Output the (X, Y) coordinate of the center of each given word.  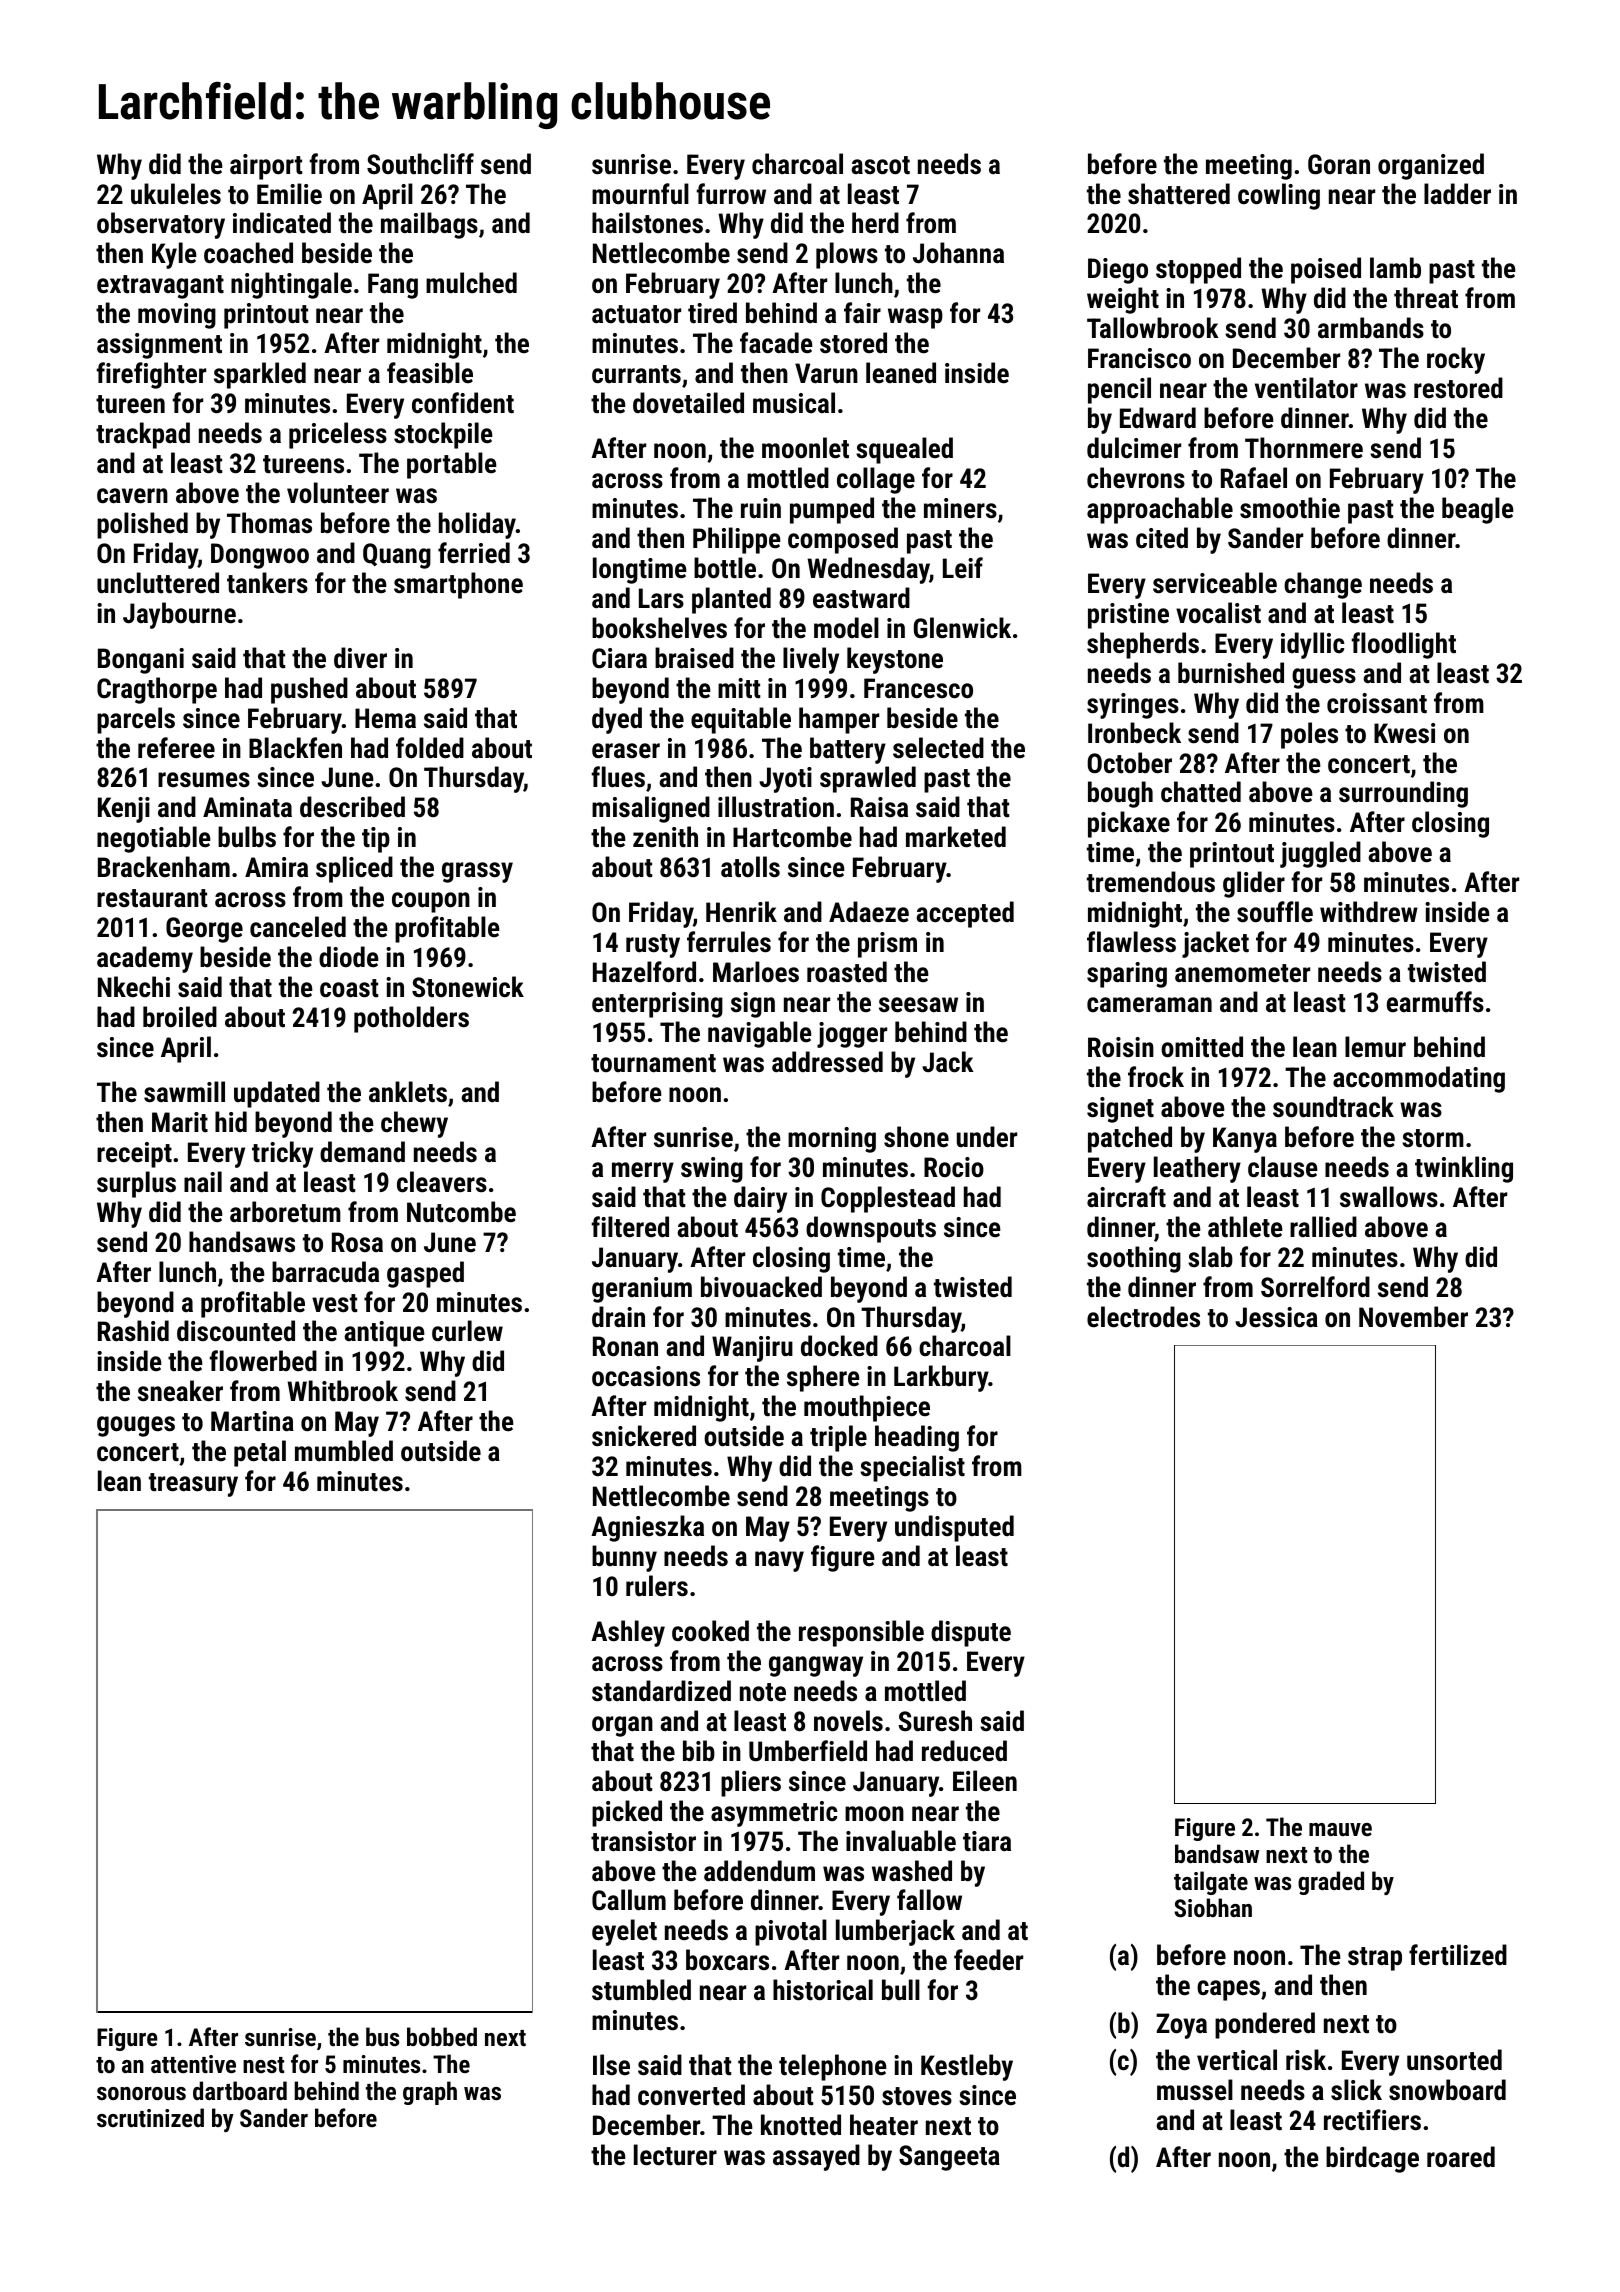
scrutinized (150, 2117)
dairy (760, 1199)
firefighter (151, 375)
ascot (880, 165)
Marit (180, 1122)
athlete (1245, 1227)
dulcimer (1134, 448)
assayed (816, 2157)
